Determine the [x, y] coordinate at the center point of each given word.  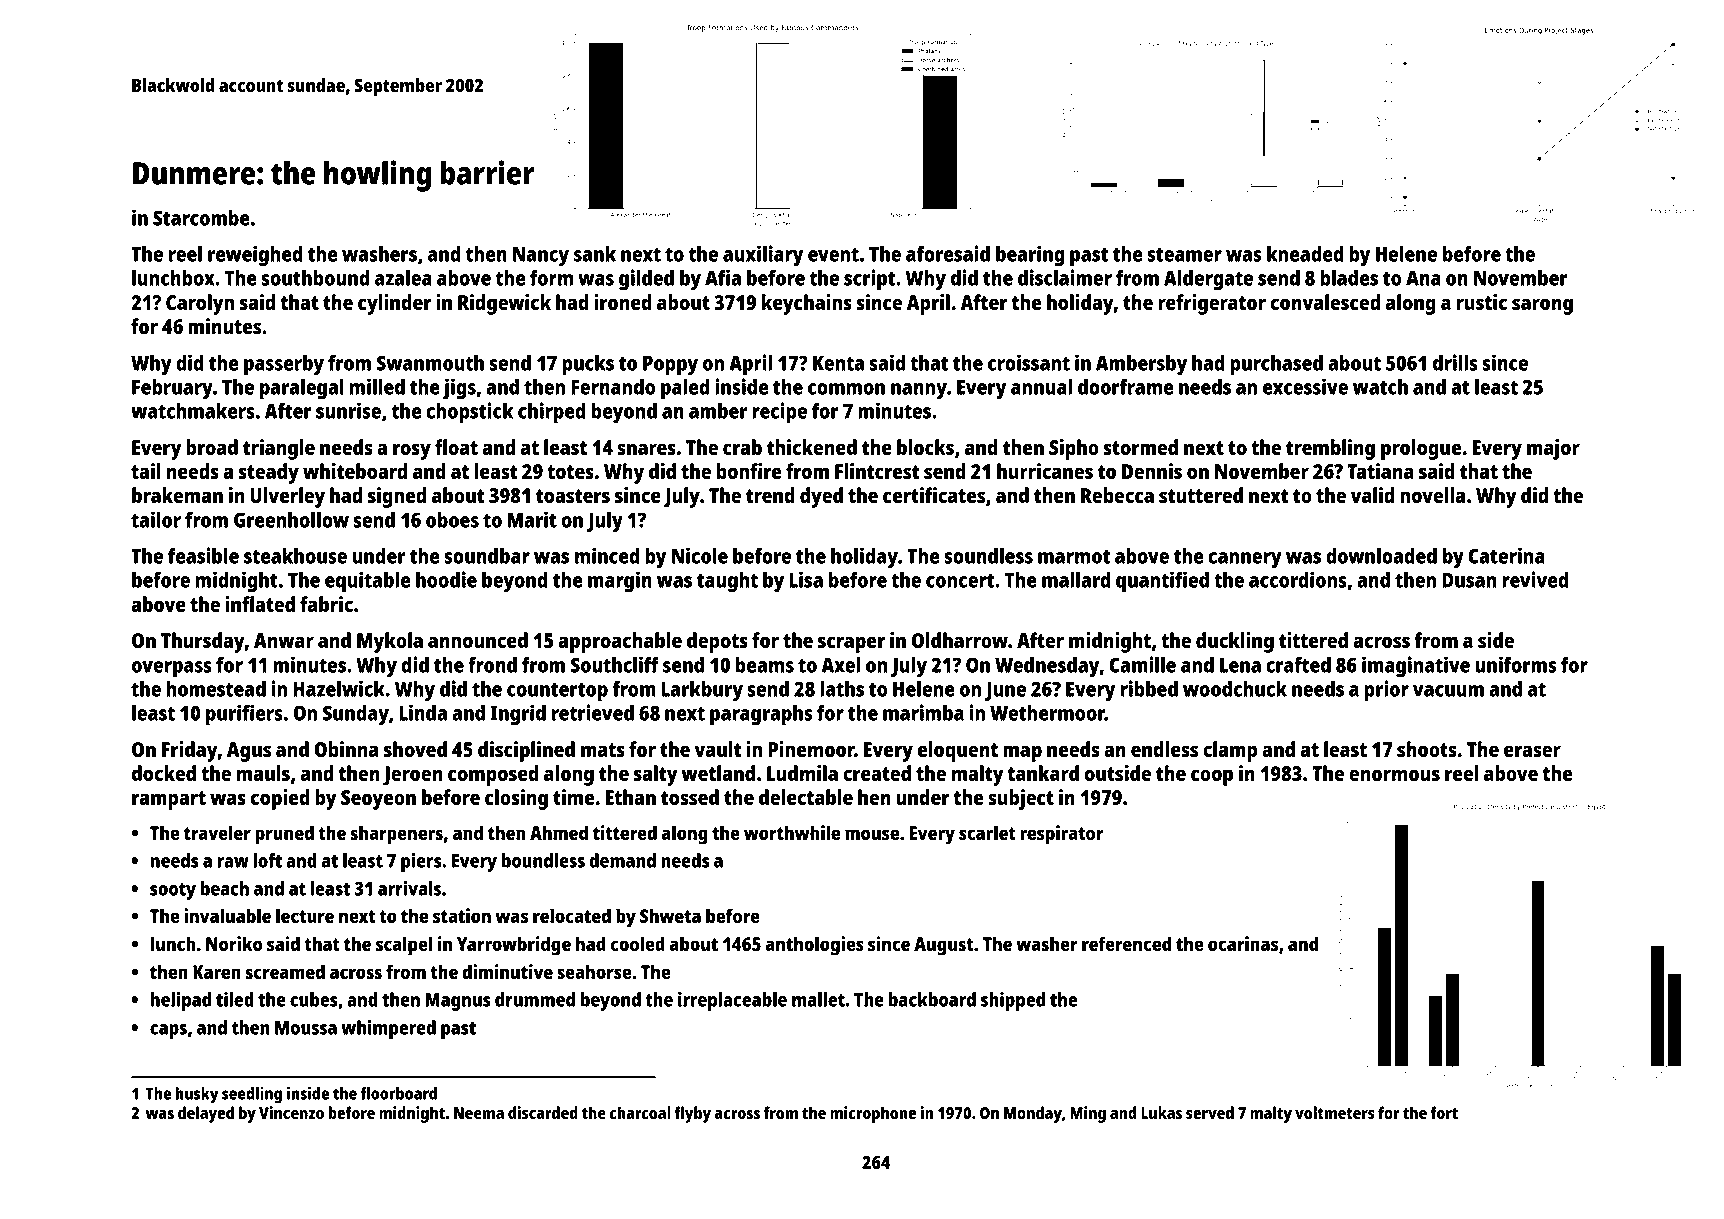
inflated [260, 604]
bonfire [749, 471]
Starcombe [201, 218]
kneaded [1305, 254]
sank [595, 254]
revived [1535, 579]
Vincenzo [291, 1112]
